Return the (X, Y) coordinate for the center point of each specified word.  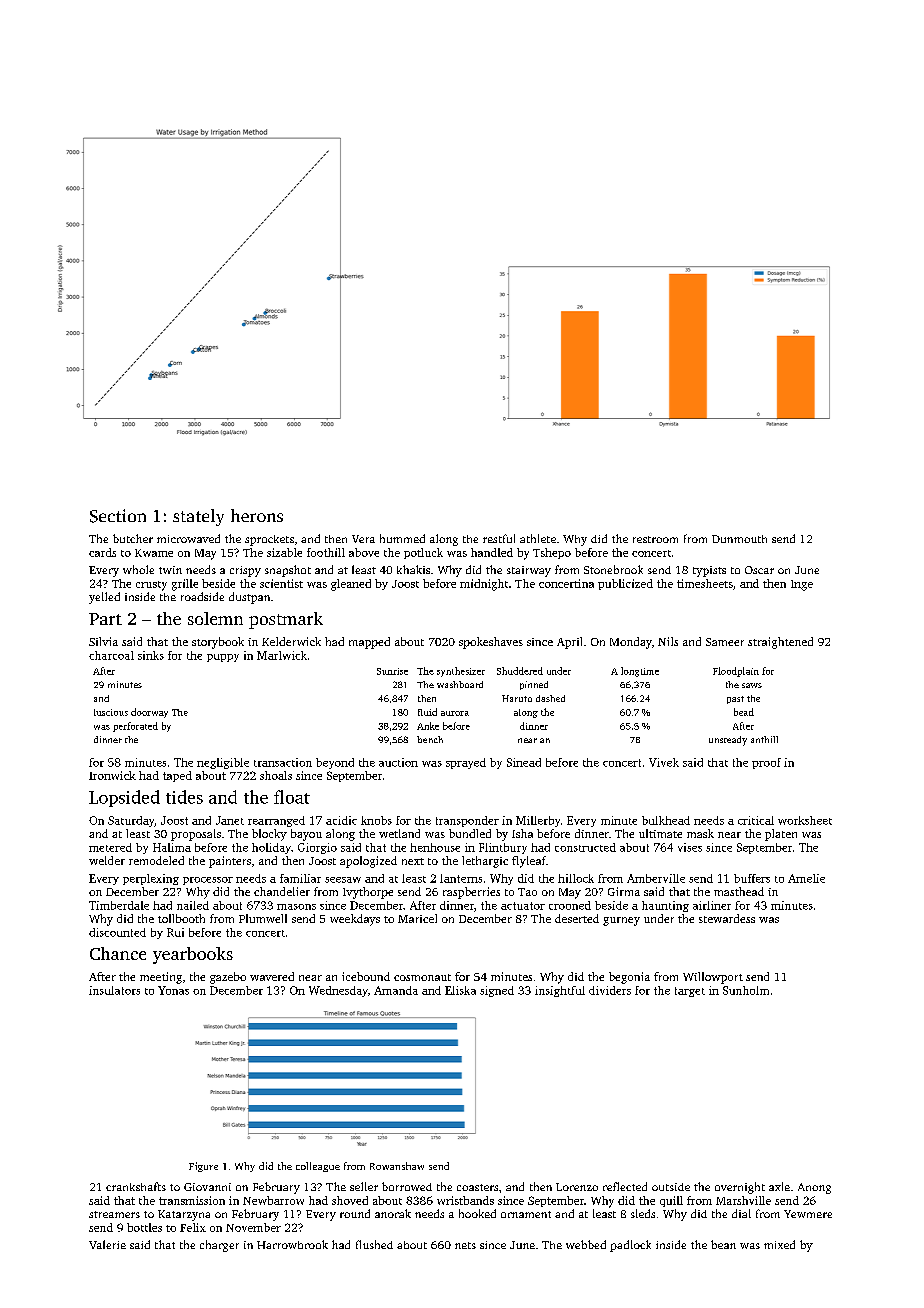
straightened (780, 643)
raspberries (471, 893)
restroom (655, 539)
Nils (668, 641)
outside (671, 1187)
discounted (117, 932)
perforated (135, 727)
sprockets (269, 540)
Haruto (517, 698)
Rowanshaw (397, 1166)
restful (499, 538)
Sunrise (392, 671)
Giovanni (207, 1187)
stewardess (727, 918)
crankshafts (136, 1186)
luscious (111, 712)
